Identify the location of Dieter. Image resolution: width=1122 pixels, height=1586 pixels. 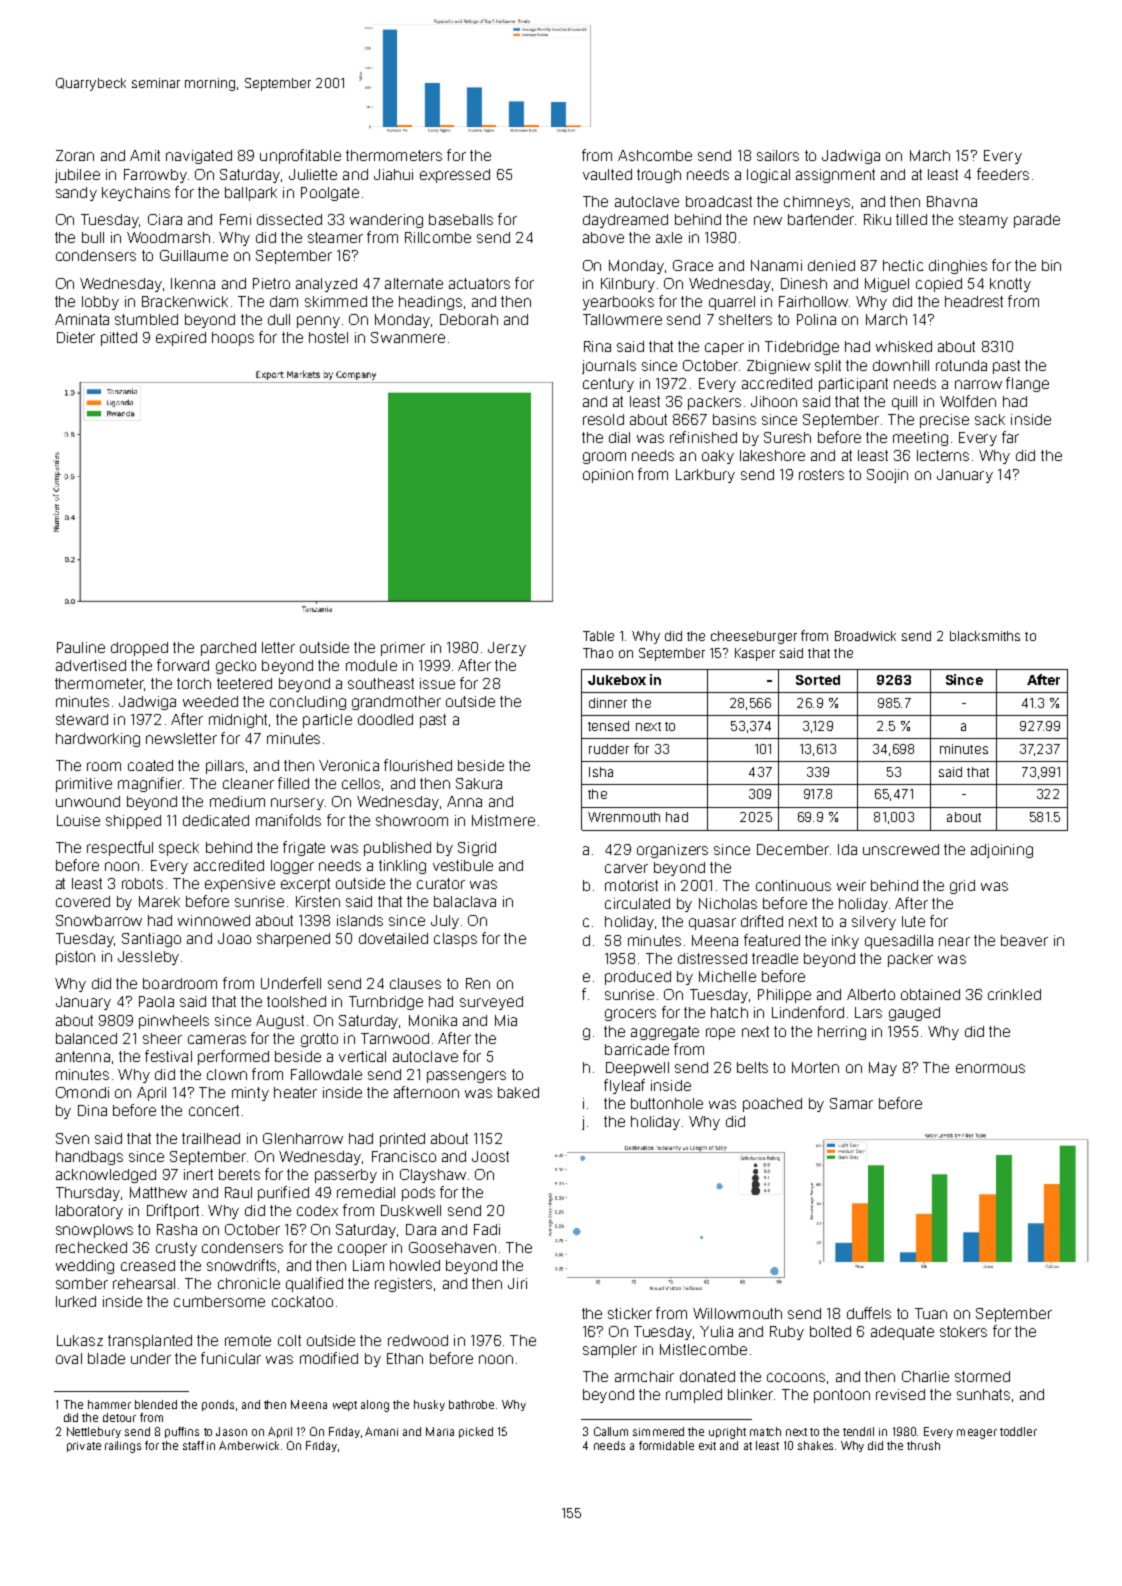
(76, 337).
